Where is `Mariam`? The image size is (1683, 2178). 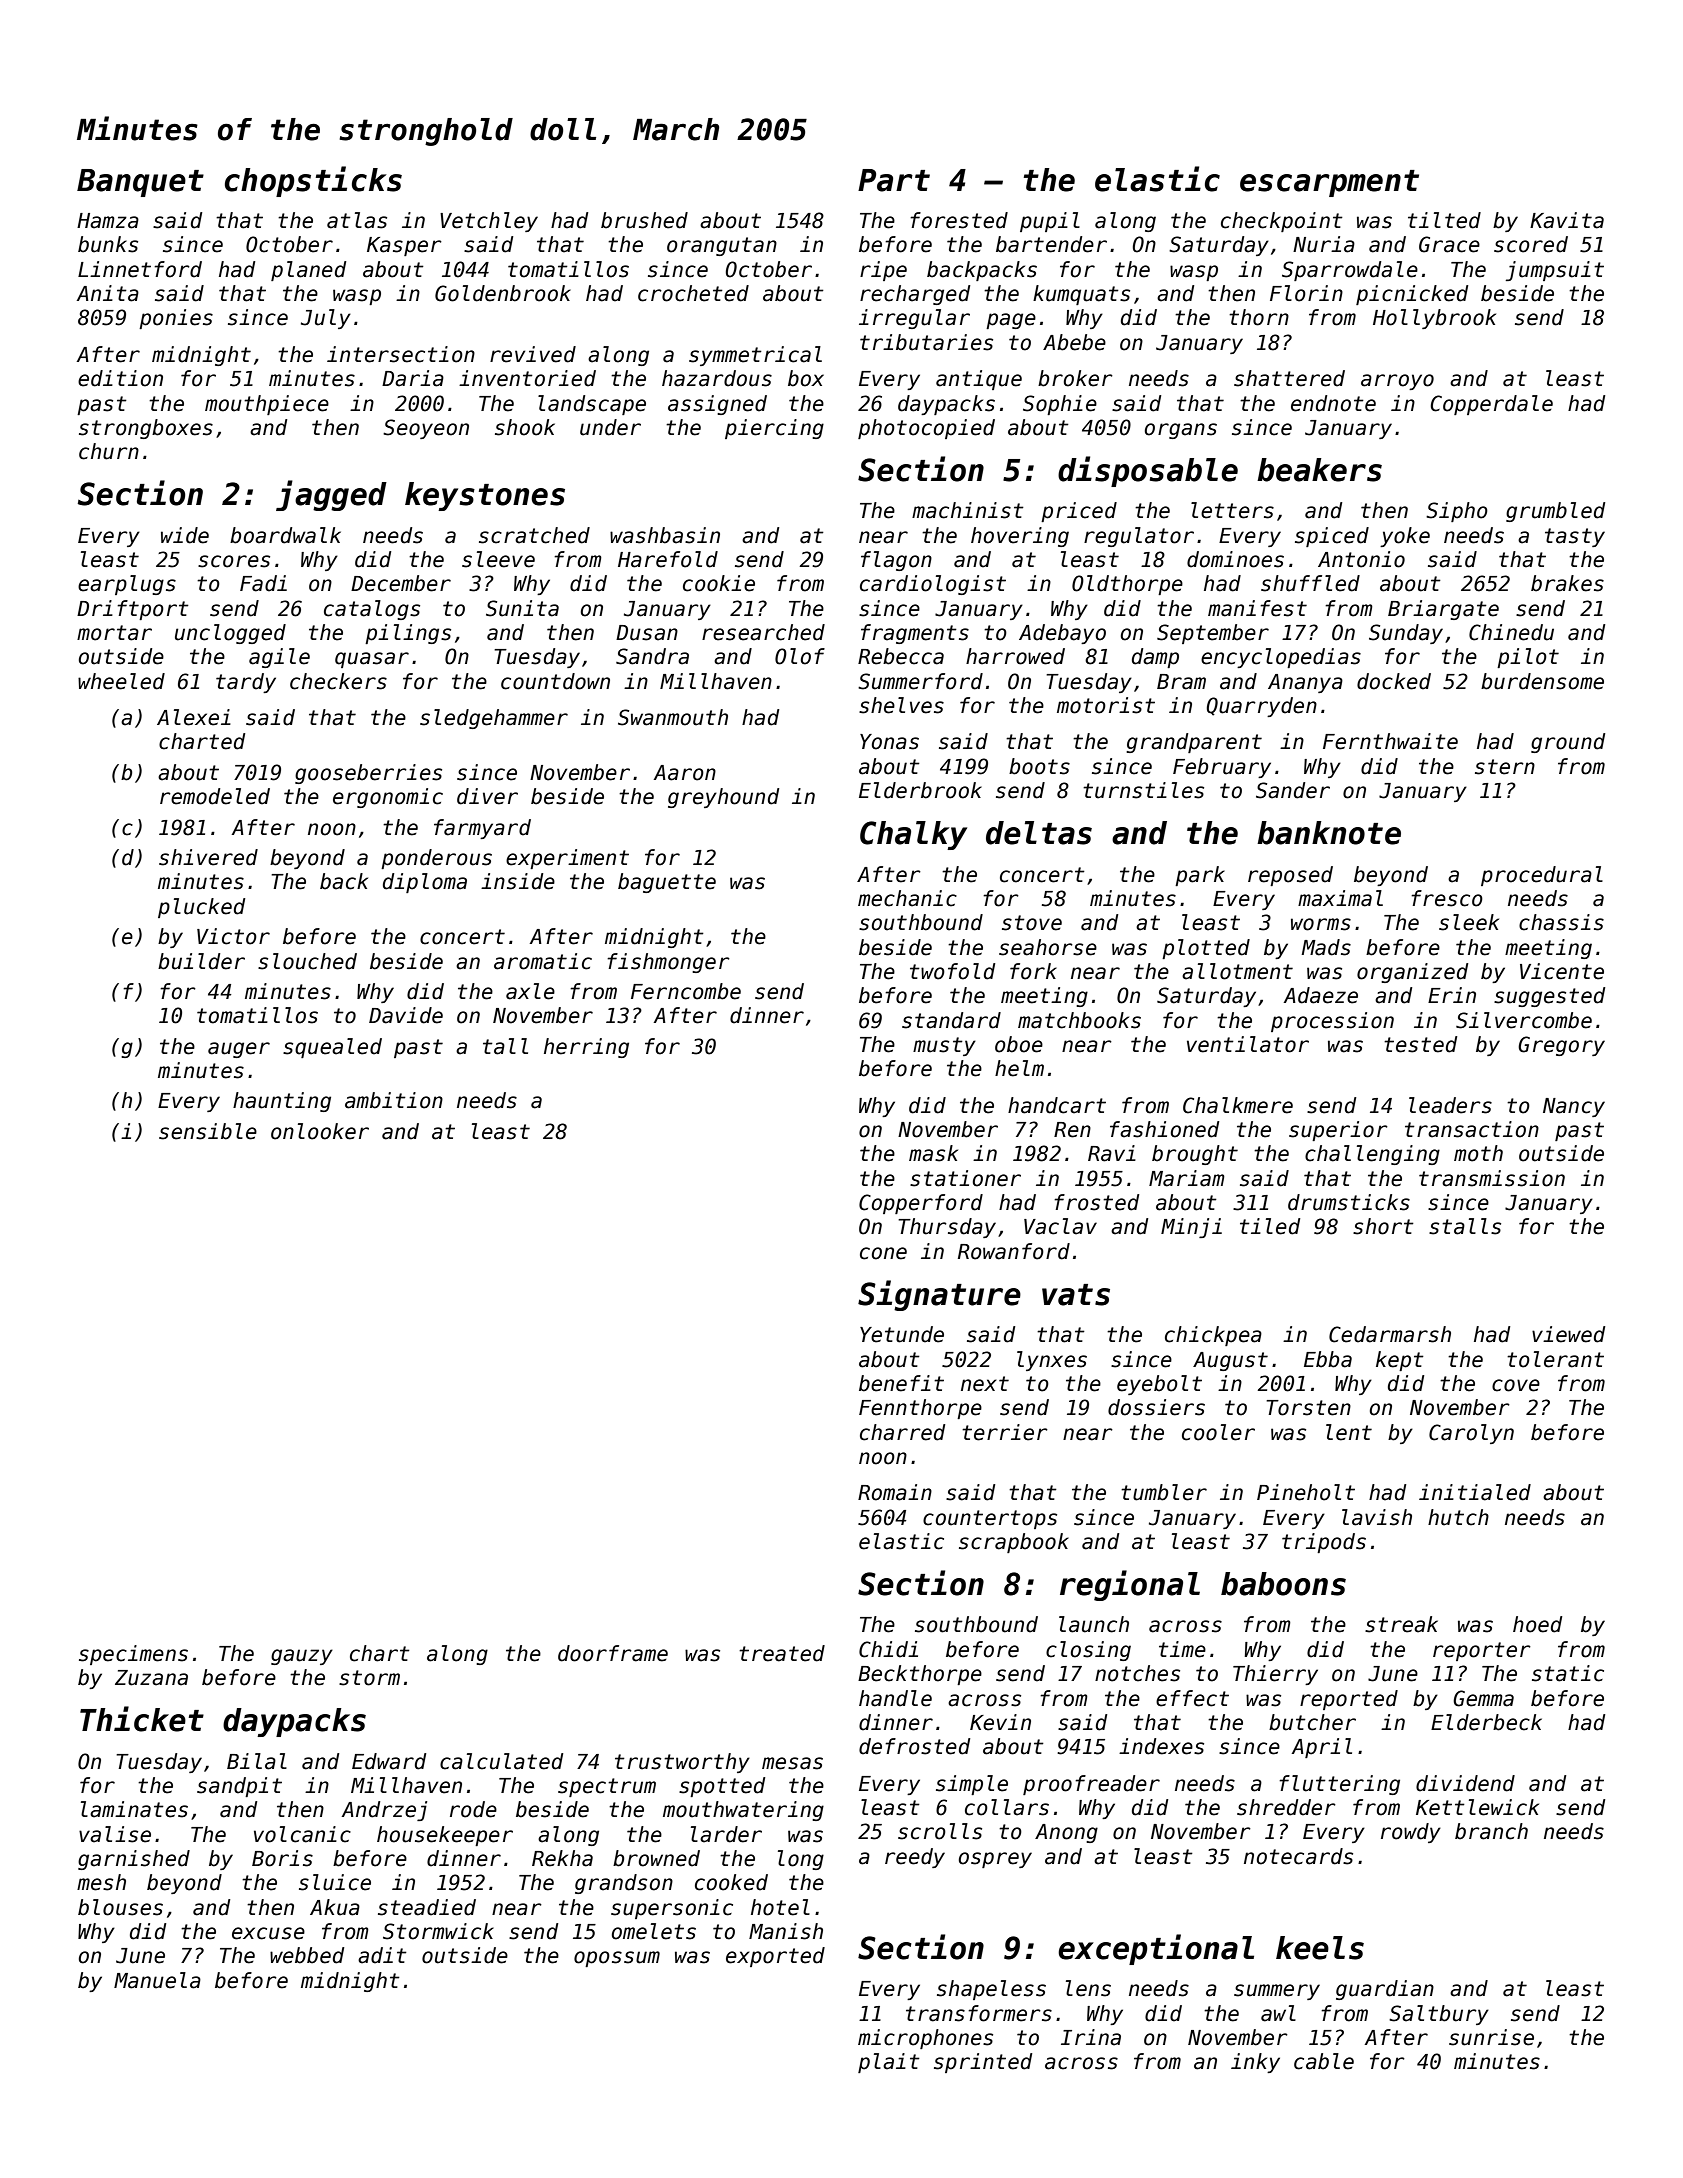 Mariam is located at coordinates (1187, 1178).
